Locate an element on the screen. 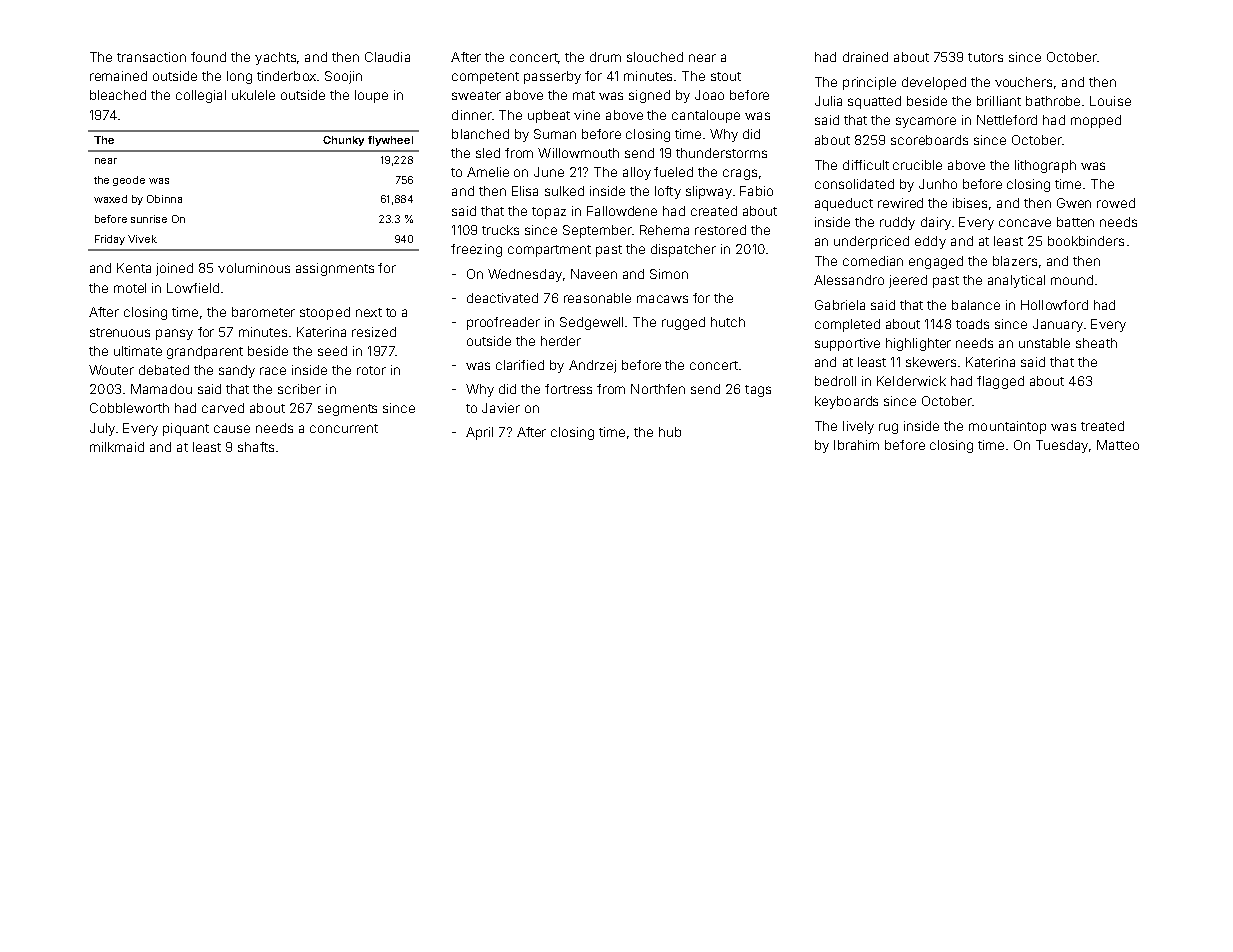 The height and width of the screenshot is (952, 1233). stout is located at coordinates (726, 76).
